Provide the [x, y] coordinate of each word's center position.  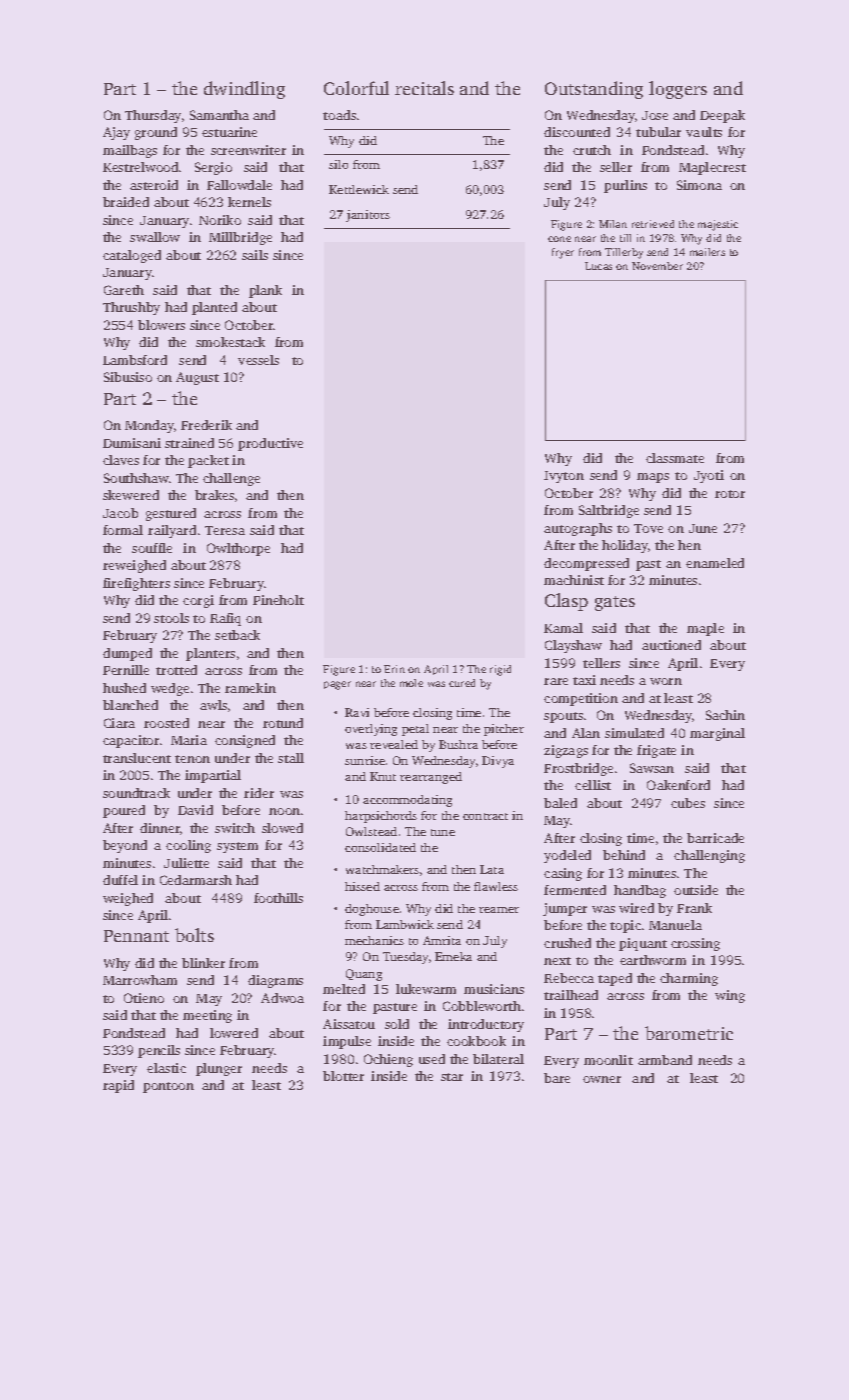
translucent [137, 758]
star [452, 1077]
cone [559, 239]
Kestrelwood [140, 167]
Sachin [725, 715]
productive [270, 444]
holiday [625, 546]
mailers [707, 252]
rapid [118, 1086]
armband [665, 1060]
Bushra [458, 744]
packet [208, 461]
